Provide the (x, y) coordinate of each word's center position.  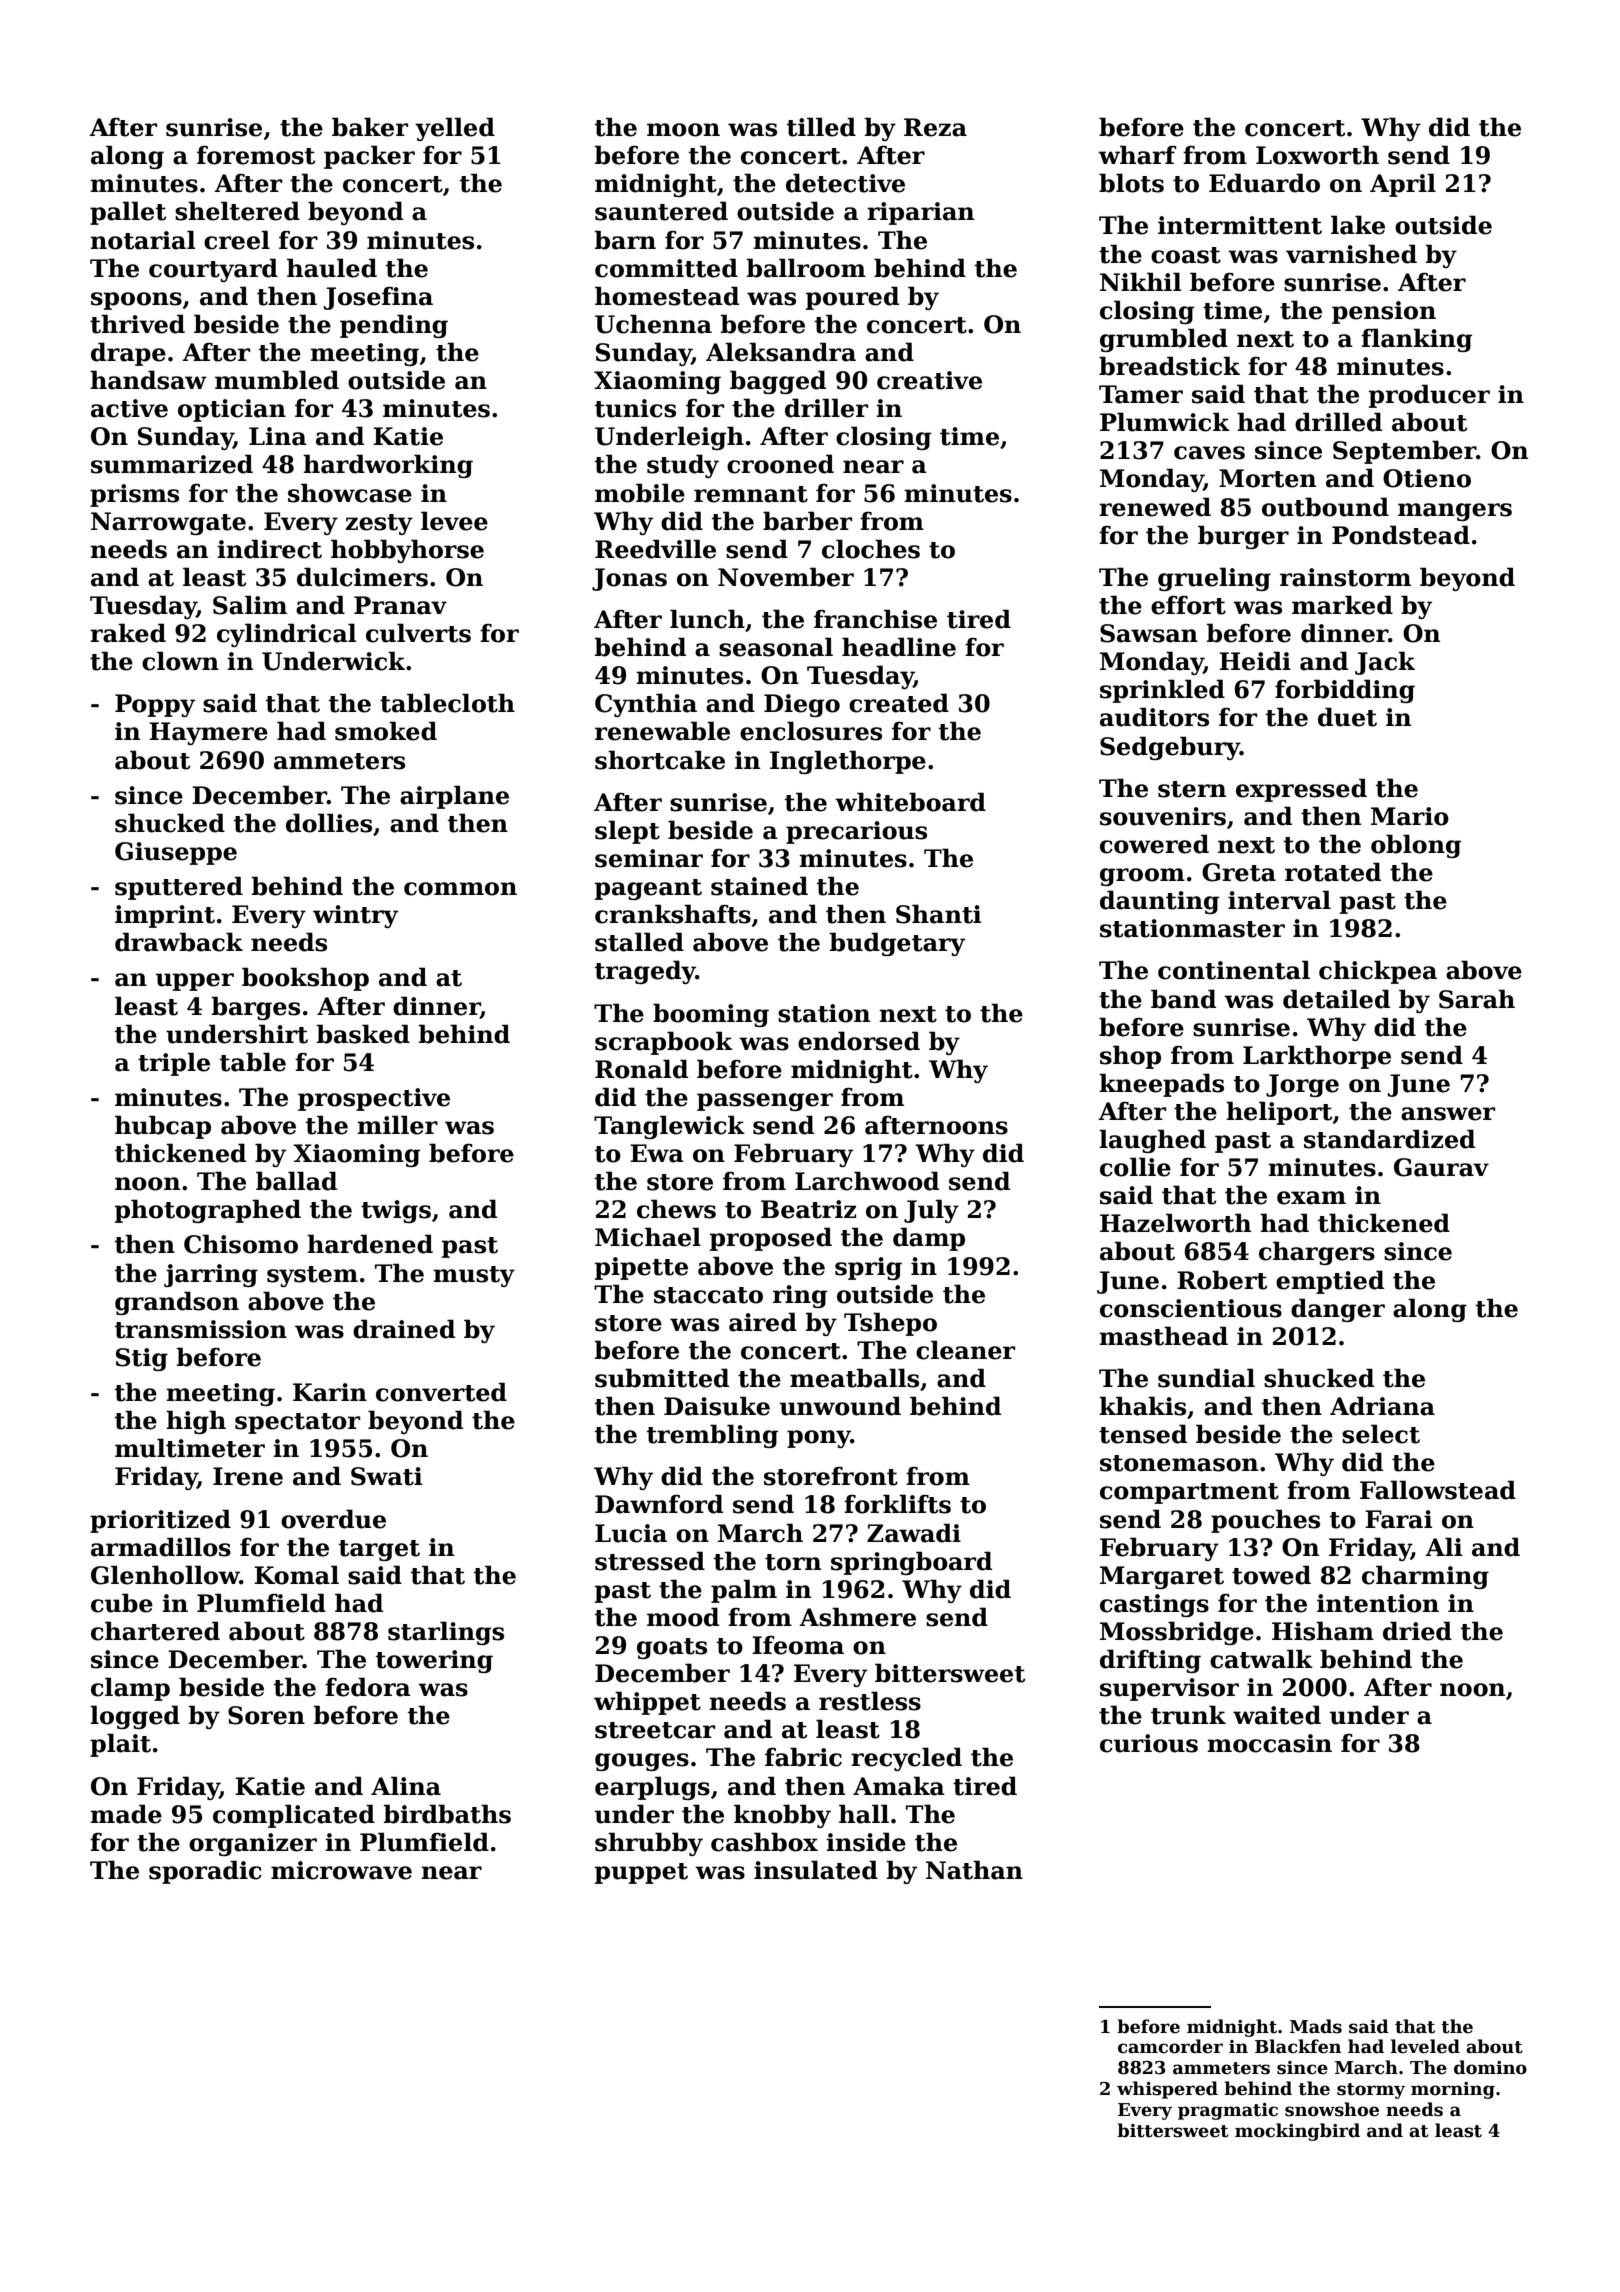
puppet (641, 1873)
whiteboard (910, 802)
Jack (1385, 663)
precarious (856, 832)
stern (1192, 789)
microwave (341, 1870)
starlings (446, 1633)
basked (363, 1034)
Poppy (155, 705)
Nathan (974, 1870)
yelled (455, 129)
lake (1358, 225)
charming (1425, 1577)
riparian (920, 213)
